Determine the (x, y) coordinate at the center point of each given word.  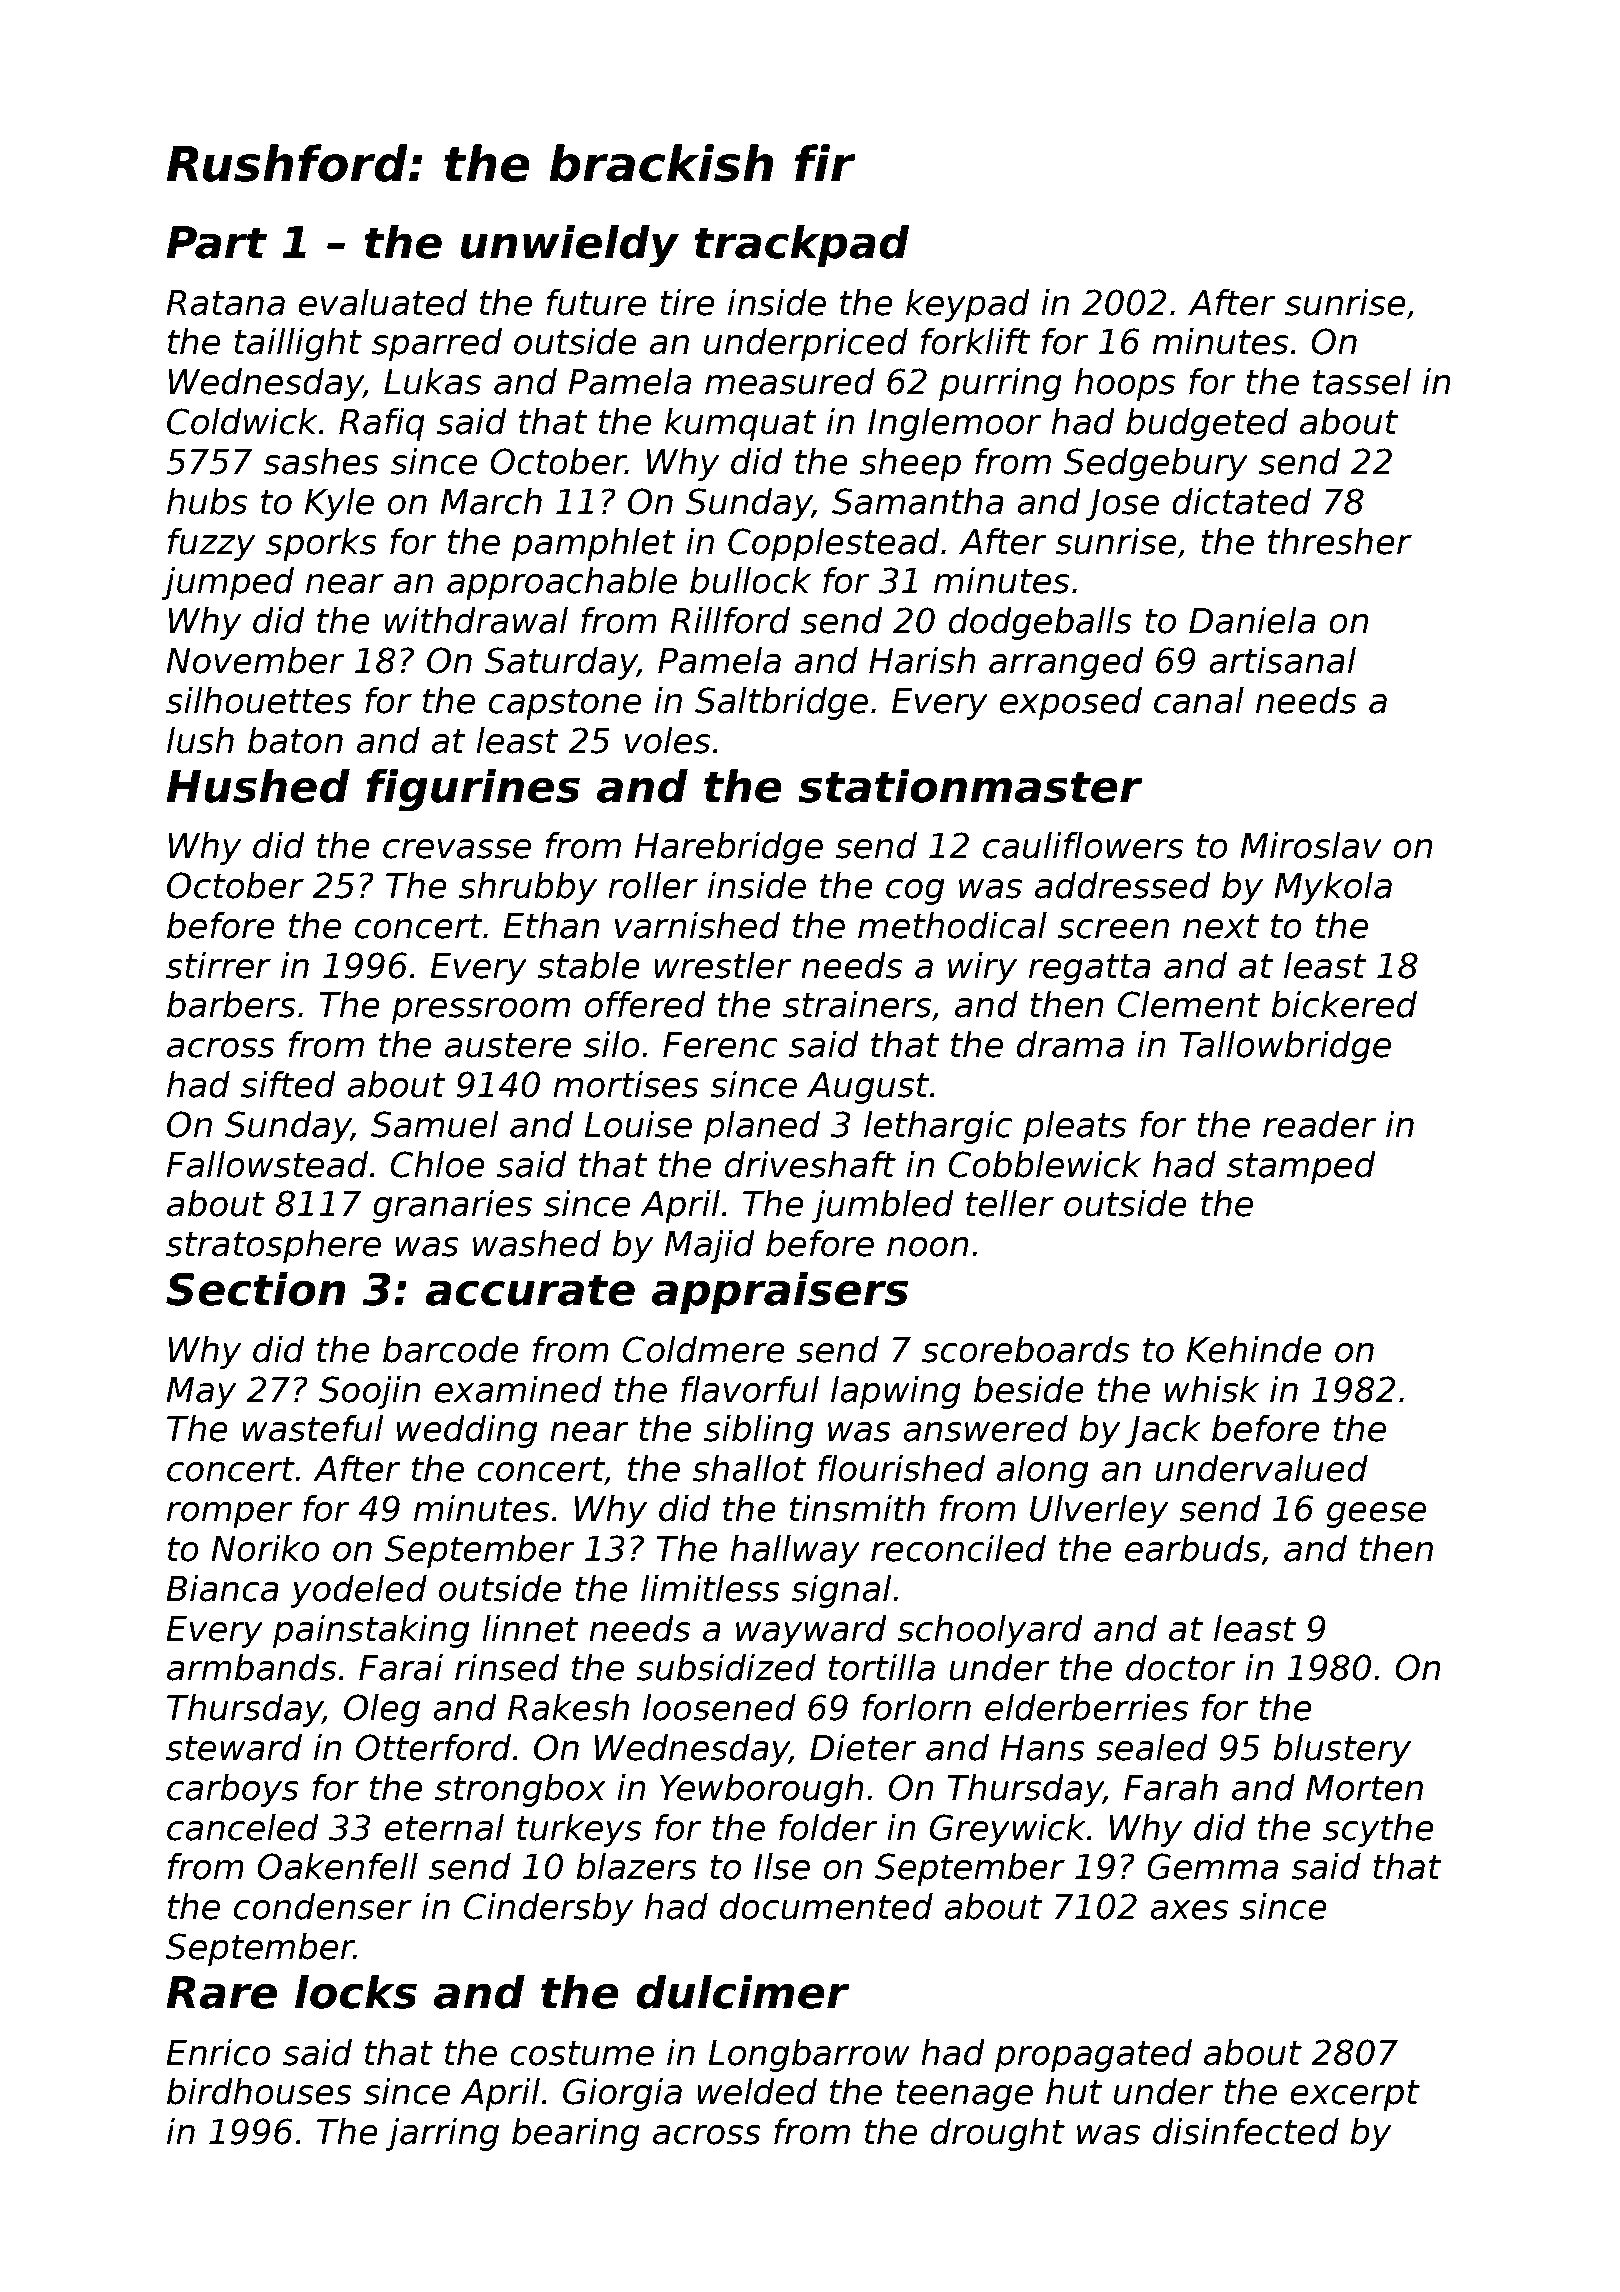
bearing (576, 2134)
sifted (288, 1084)
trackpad (802, 246)
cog (915, 892)
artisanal (1282, 660)
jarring (442, 2134)
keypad (968, 305)
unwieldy (570, 246)
